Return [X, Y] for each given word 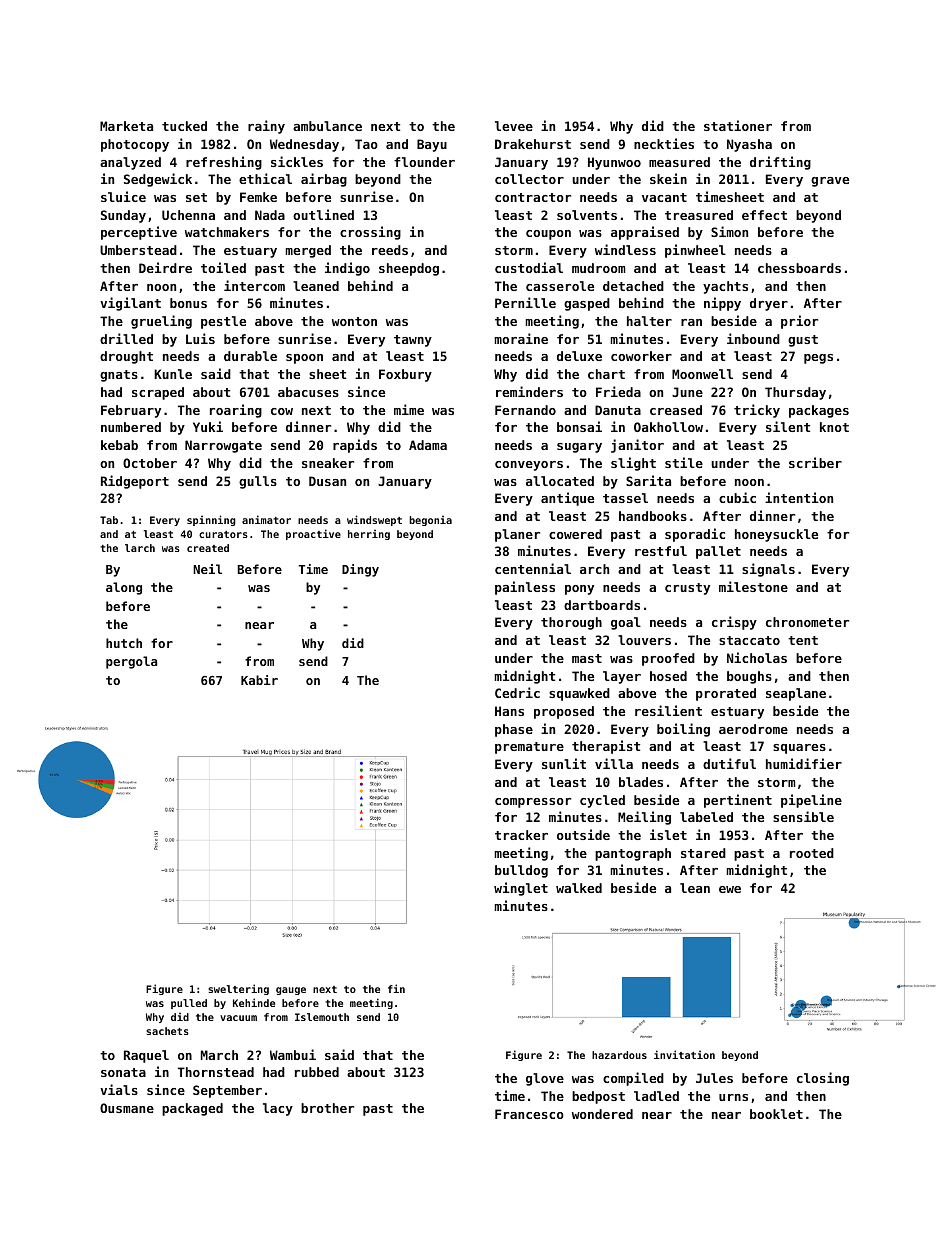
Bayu [432, 145]
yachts [725, 287]
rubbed [317, 1072]
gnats [119, 376]
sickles [297, 161]
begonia [430, 520]
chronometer [807, 622]
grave [830, 182]
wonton [354, 321]
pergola [131, 662]
